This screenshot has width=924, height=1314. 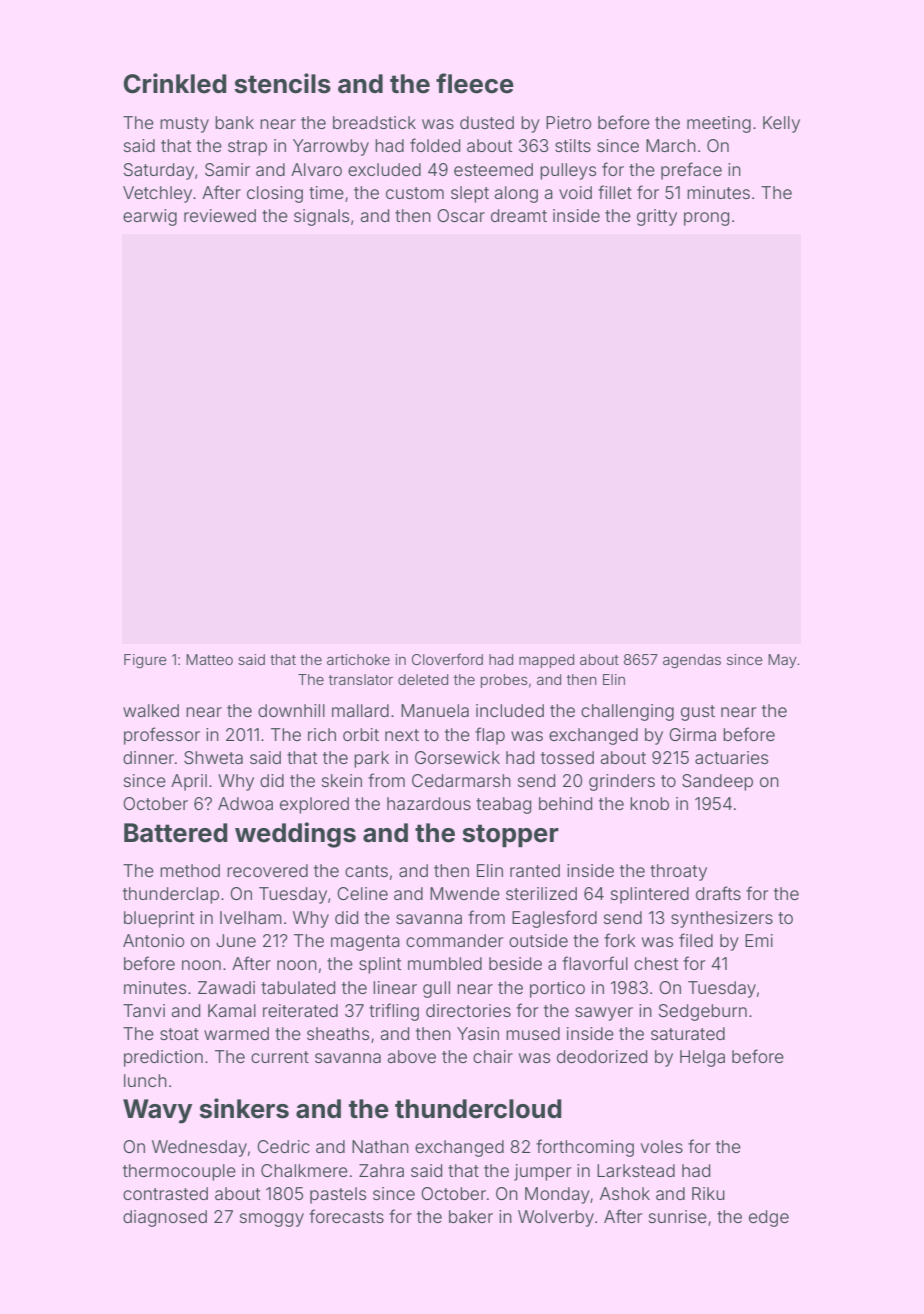 I want to click on diagnosed, so click(x=165, y=1218).
